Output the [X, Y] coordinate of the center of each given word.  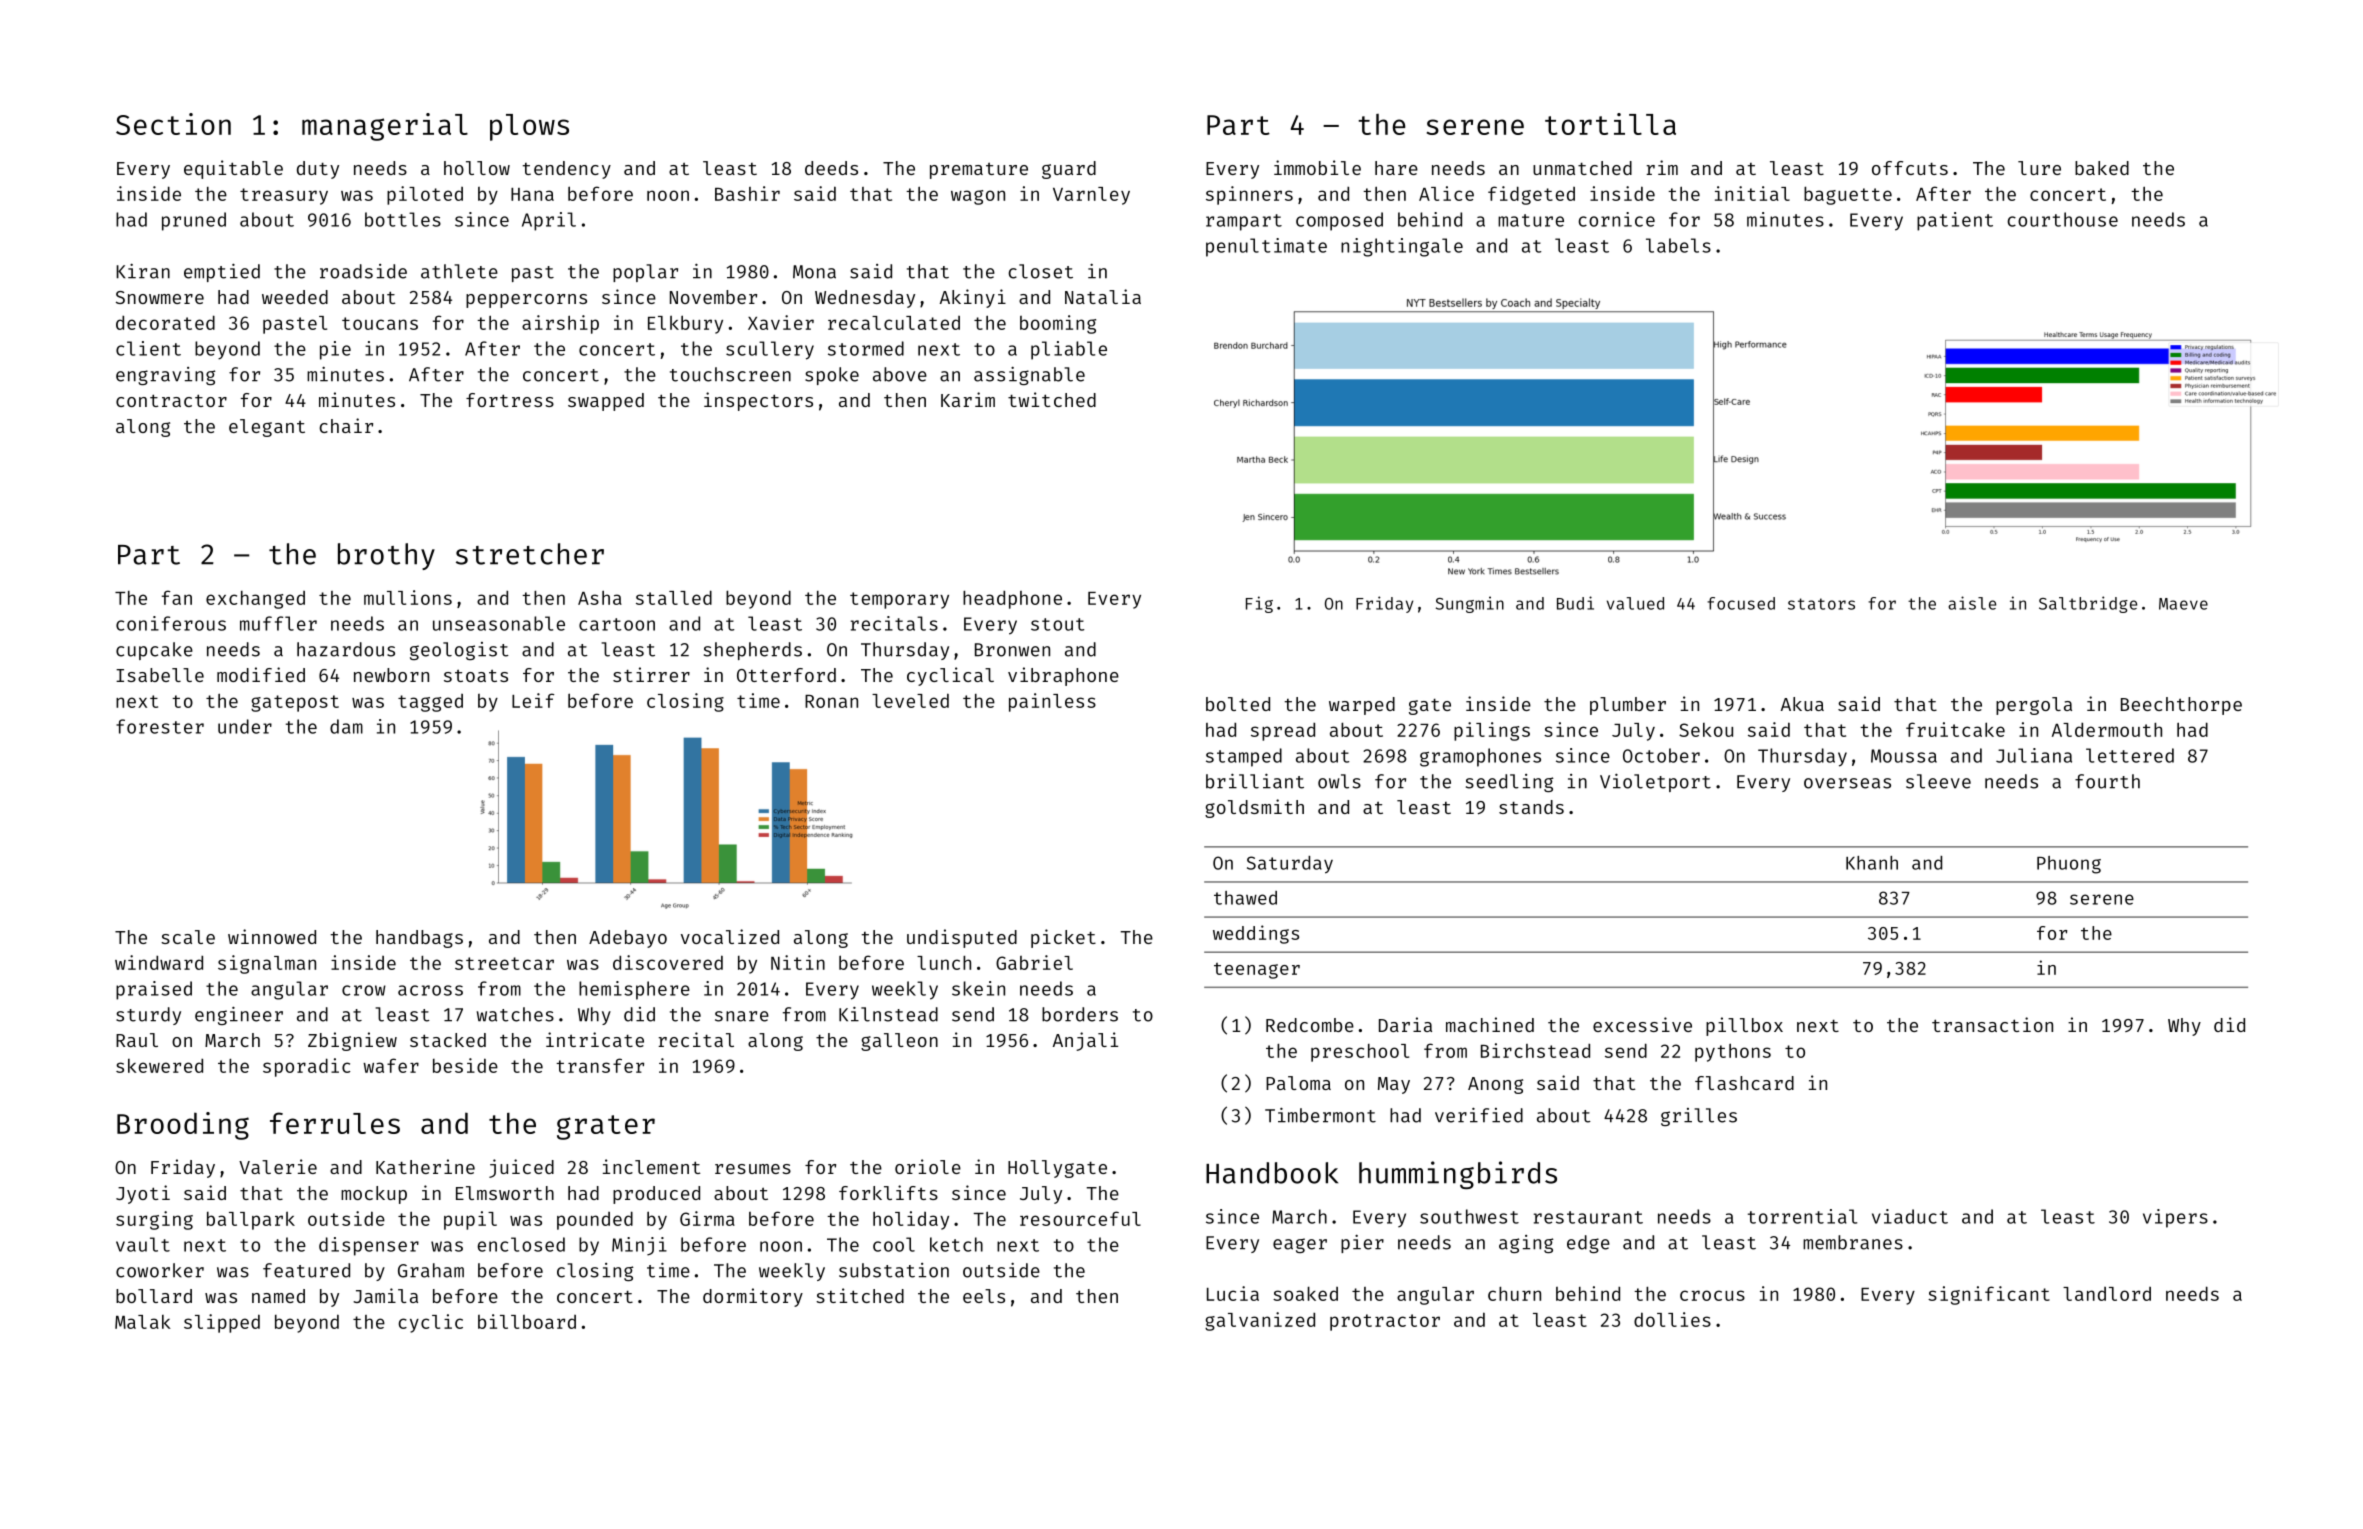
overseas [1847, 783]
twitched [1052, 399]
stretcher [530, 554]
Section [173, 124]
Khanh [1872, 863]
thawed [1245, 898]
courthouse [2062, 219]
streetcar [504, 963]
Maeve [2183, 604]
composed [1339, 221]
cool [894, 1244]
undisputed [962, 938]
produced [656, 1195]
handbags [419, 939]
